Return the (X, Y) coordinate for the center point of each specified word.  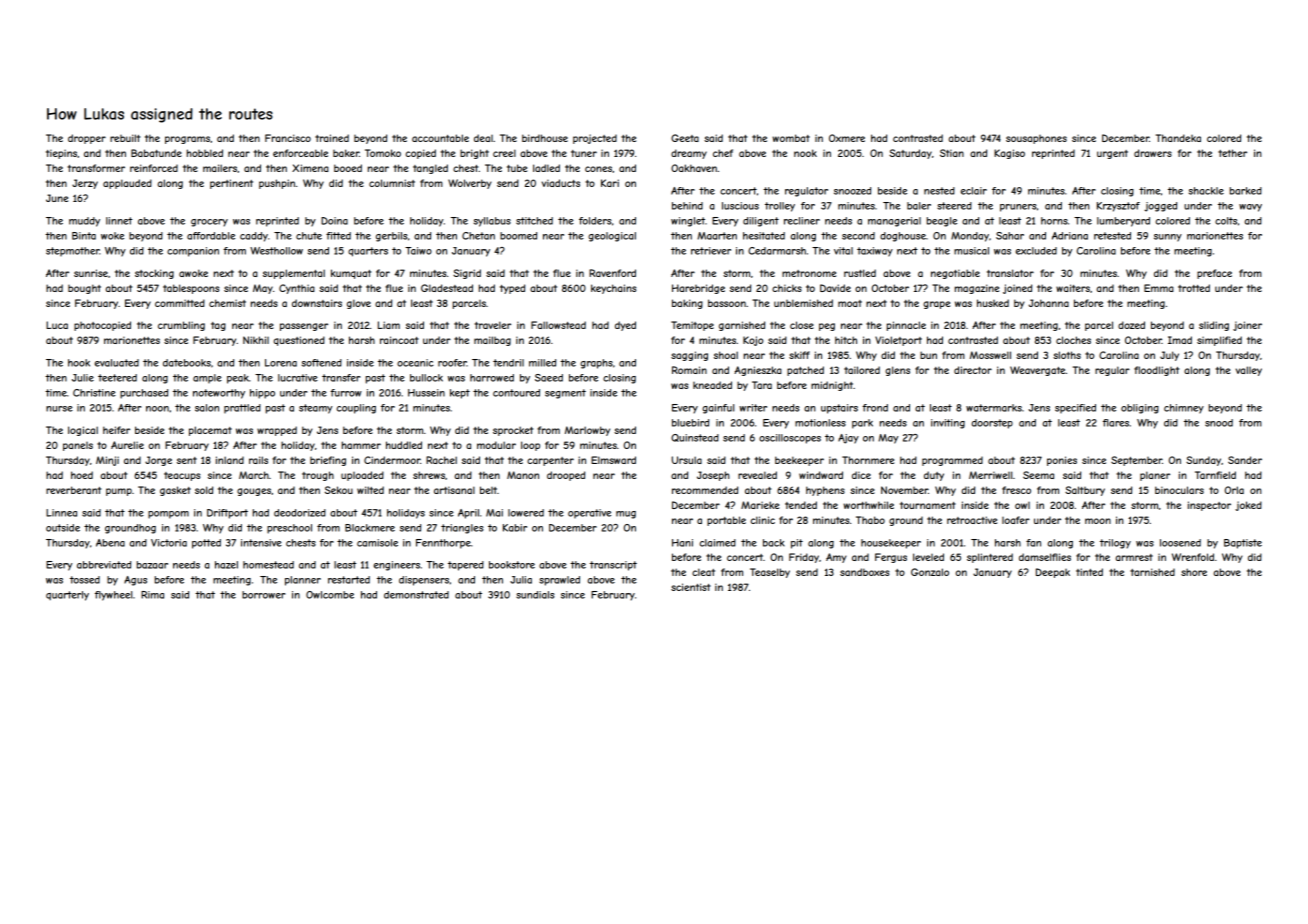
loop (530, 446)
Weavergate (1037, 371)
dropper (87, 139)
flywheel (113, 596)
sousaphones (1036, 139)
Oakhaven (694, 168)
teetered (117, 378)
